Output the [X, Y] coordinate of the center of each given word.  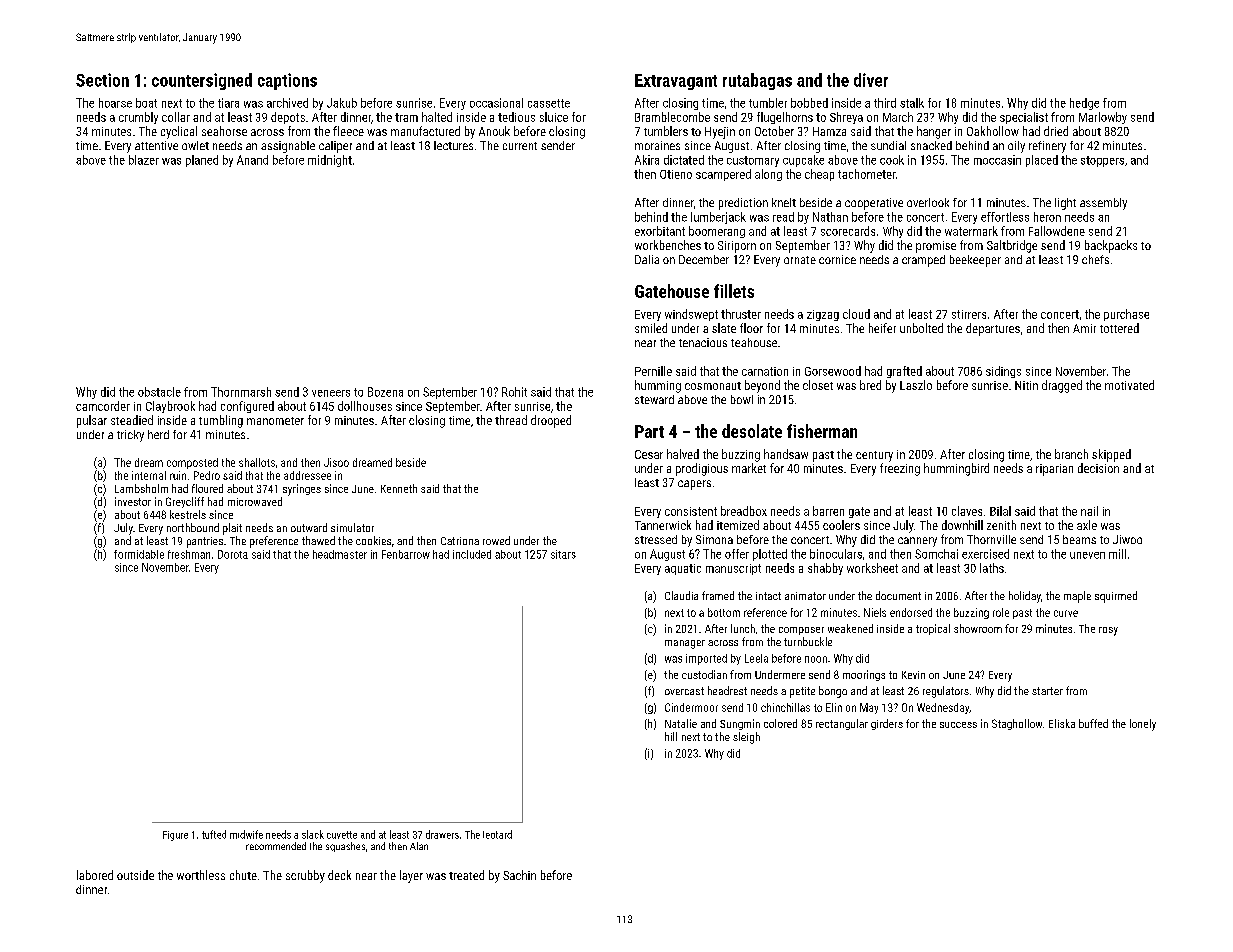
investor [133, 501]
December [704, 259]
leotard [497, 834]
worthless [201, 875]
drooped [551, 421]
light [1065, 204]
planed [202, 161]
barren [828, 511]
